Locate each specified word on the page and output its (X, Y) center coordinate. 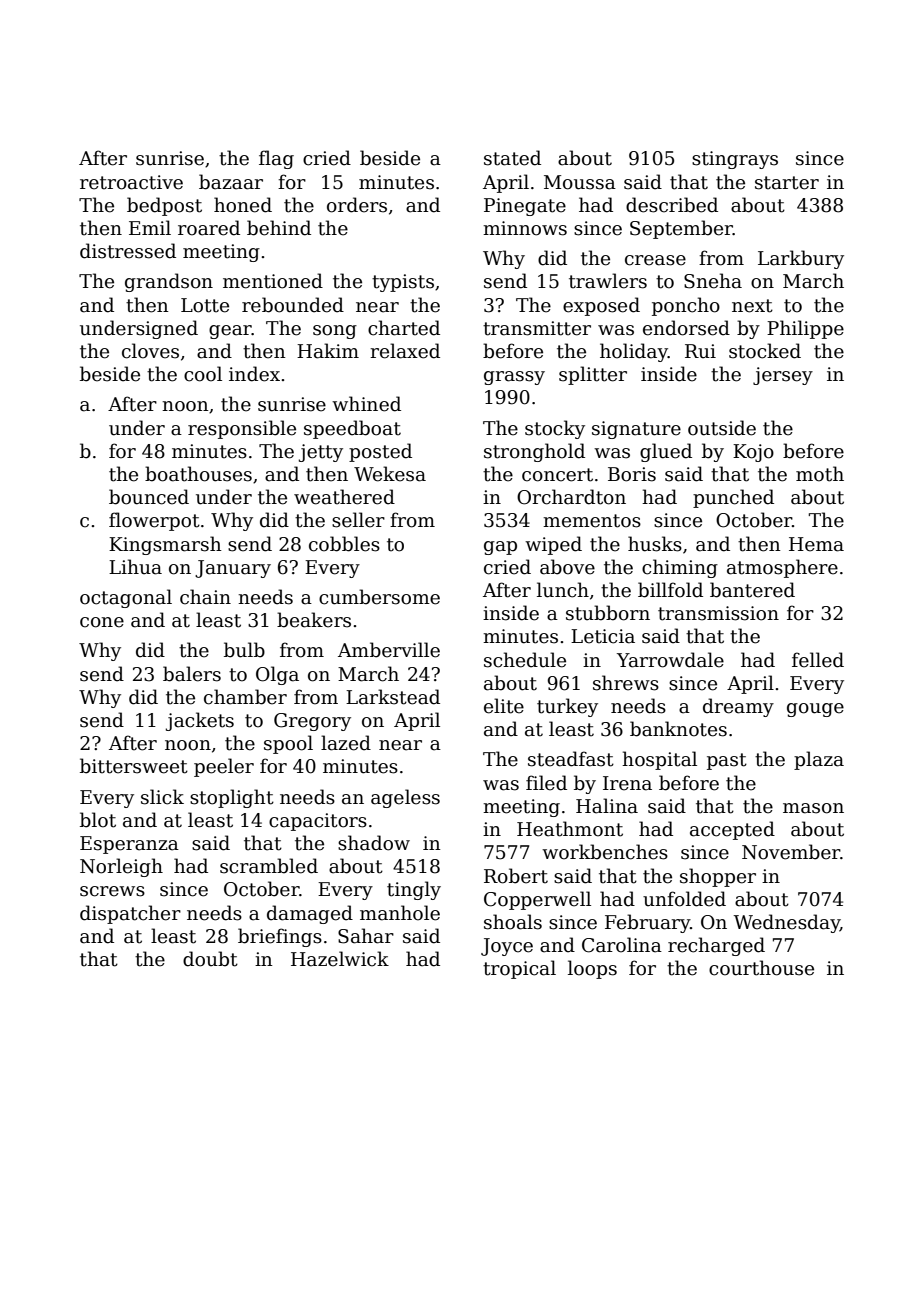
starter (787, 183)
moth (820, 474)
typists (403, 283)
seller (358, 520)
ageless (405, 798)
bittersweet (134, 766)
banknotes (678, 729)
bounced (149, 497)
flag (276, 159)
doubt (210, 959)
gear (230, 332)
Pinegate (525, 207)
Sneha (713, 281)
